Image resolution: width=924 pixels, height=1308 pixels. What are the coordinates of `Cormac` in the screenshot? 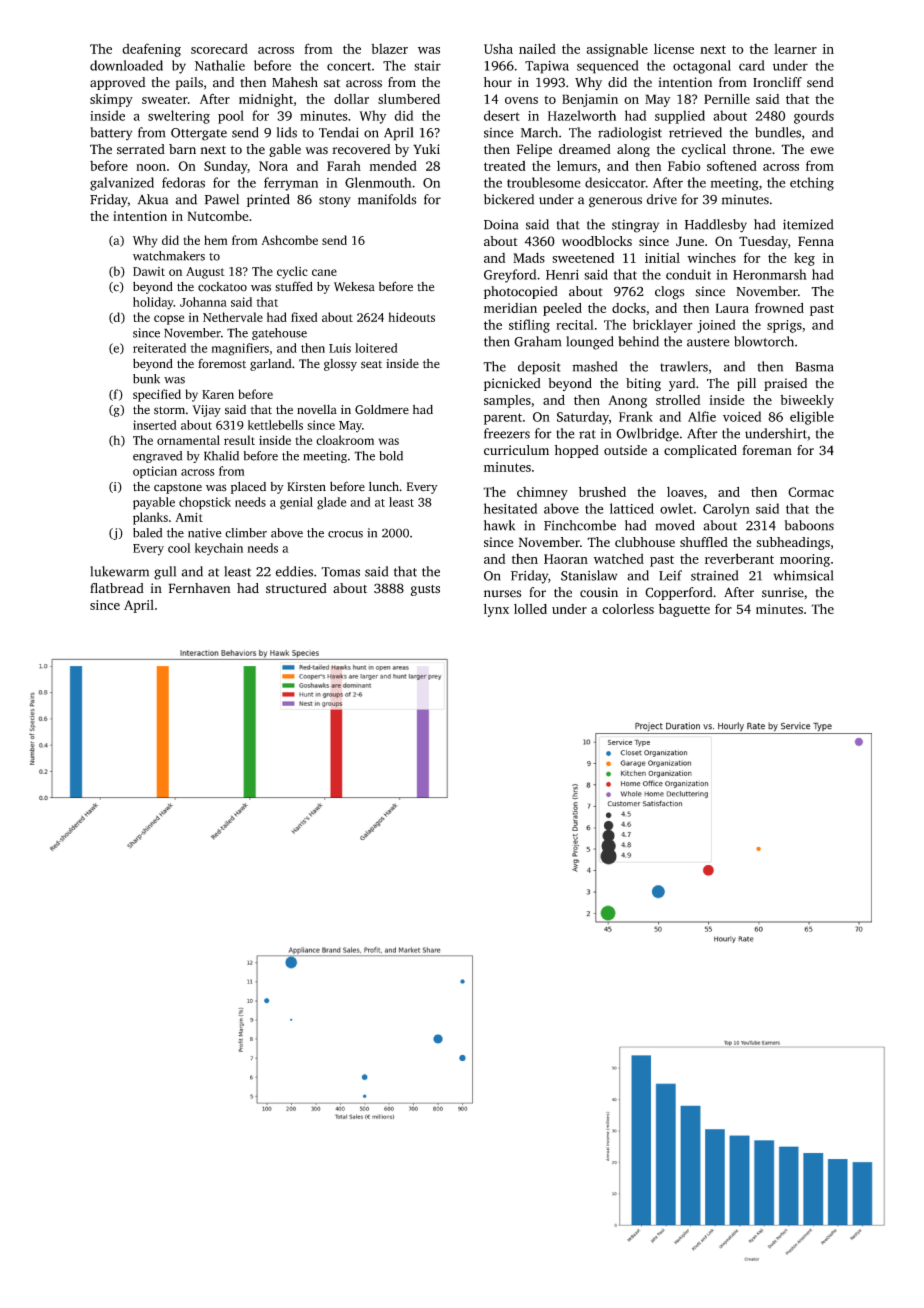 It's located at (811, 492).
